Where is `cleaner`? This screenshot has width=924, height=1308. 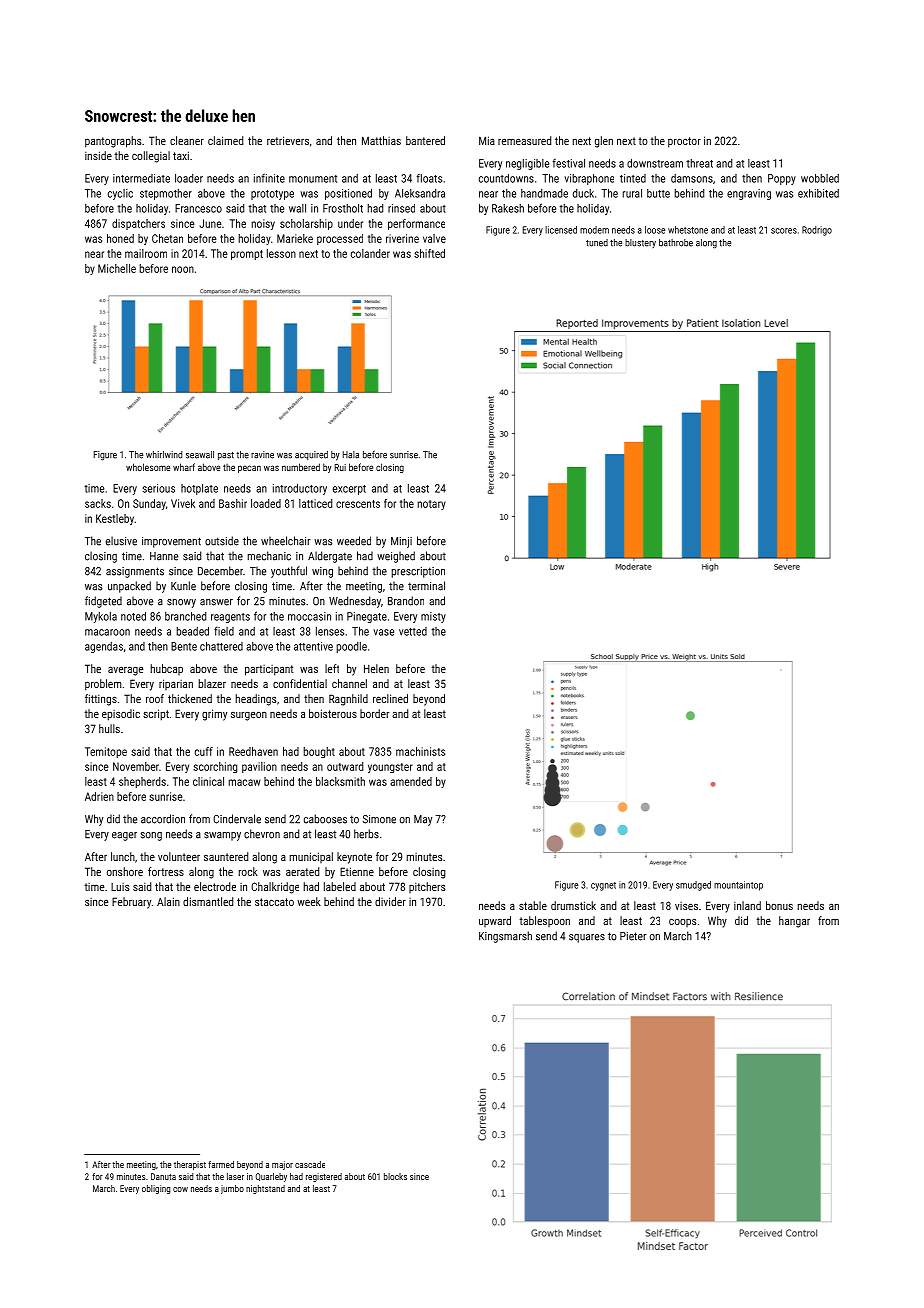
cleaner is located at coordinates (187, 140).
